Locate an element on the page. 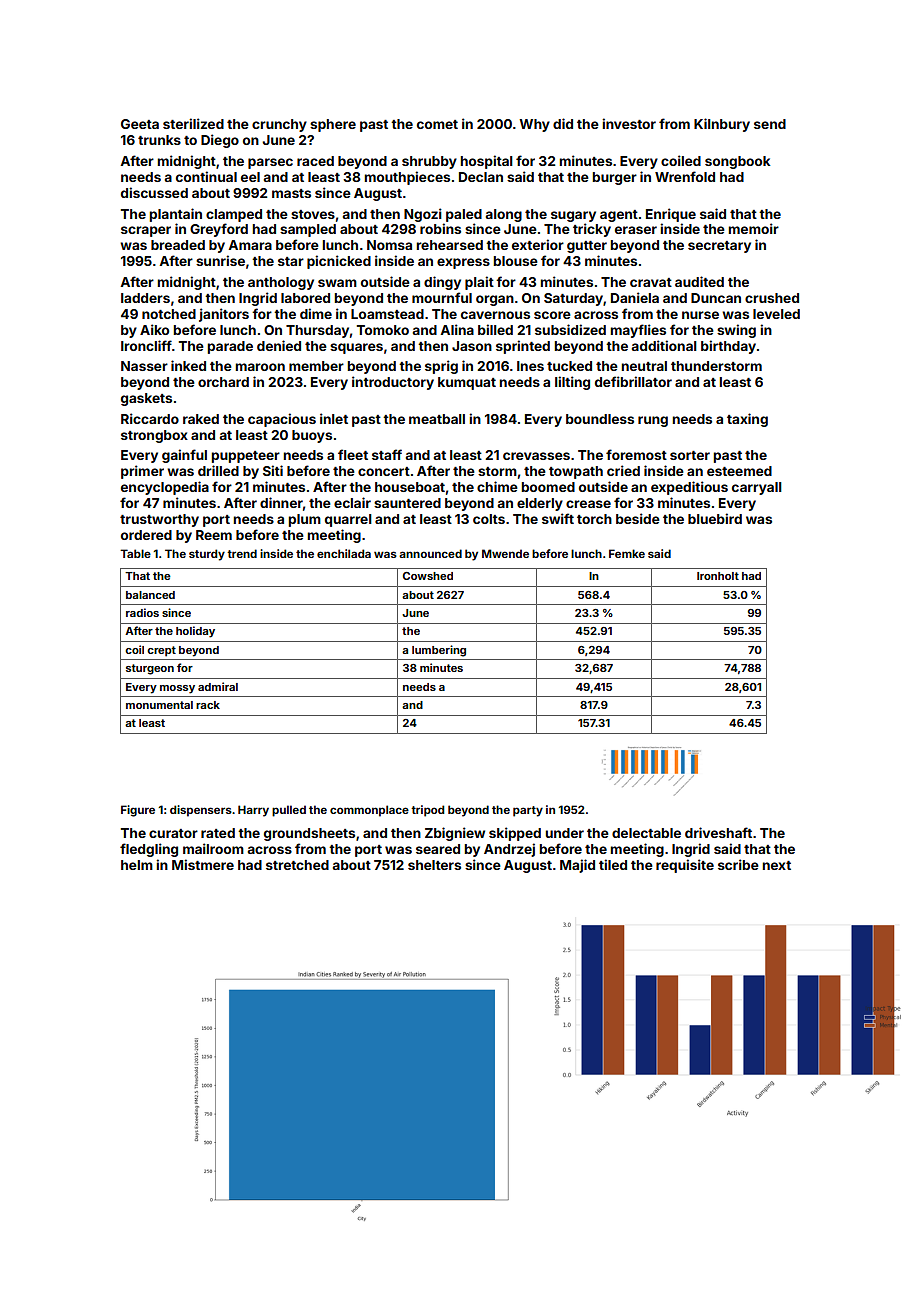 The width and height of the image is (924, 1308). parsec is located at coordinates (270, 163).
